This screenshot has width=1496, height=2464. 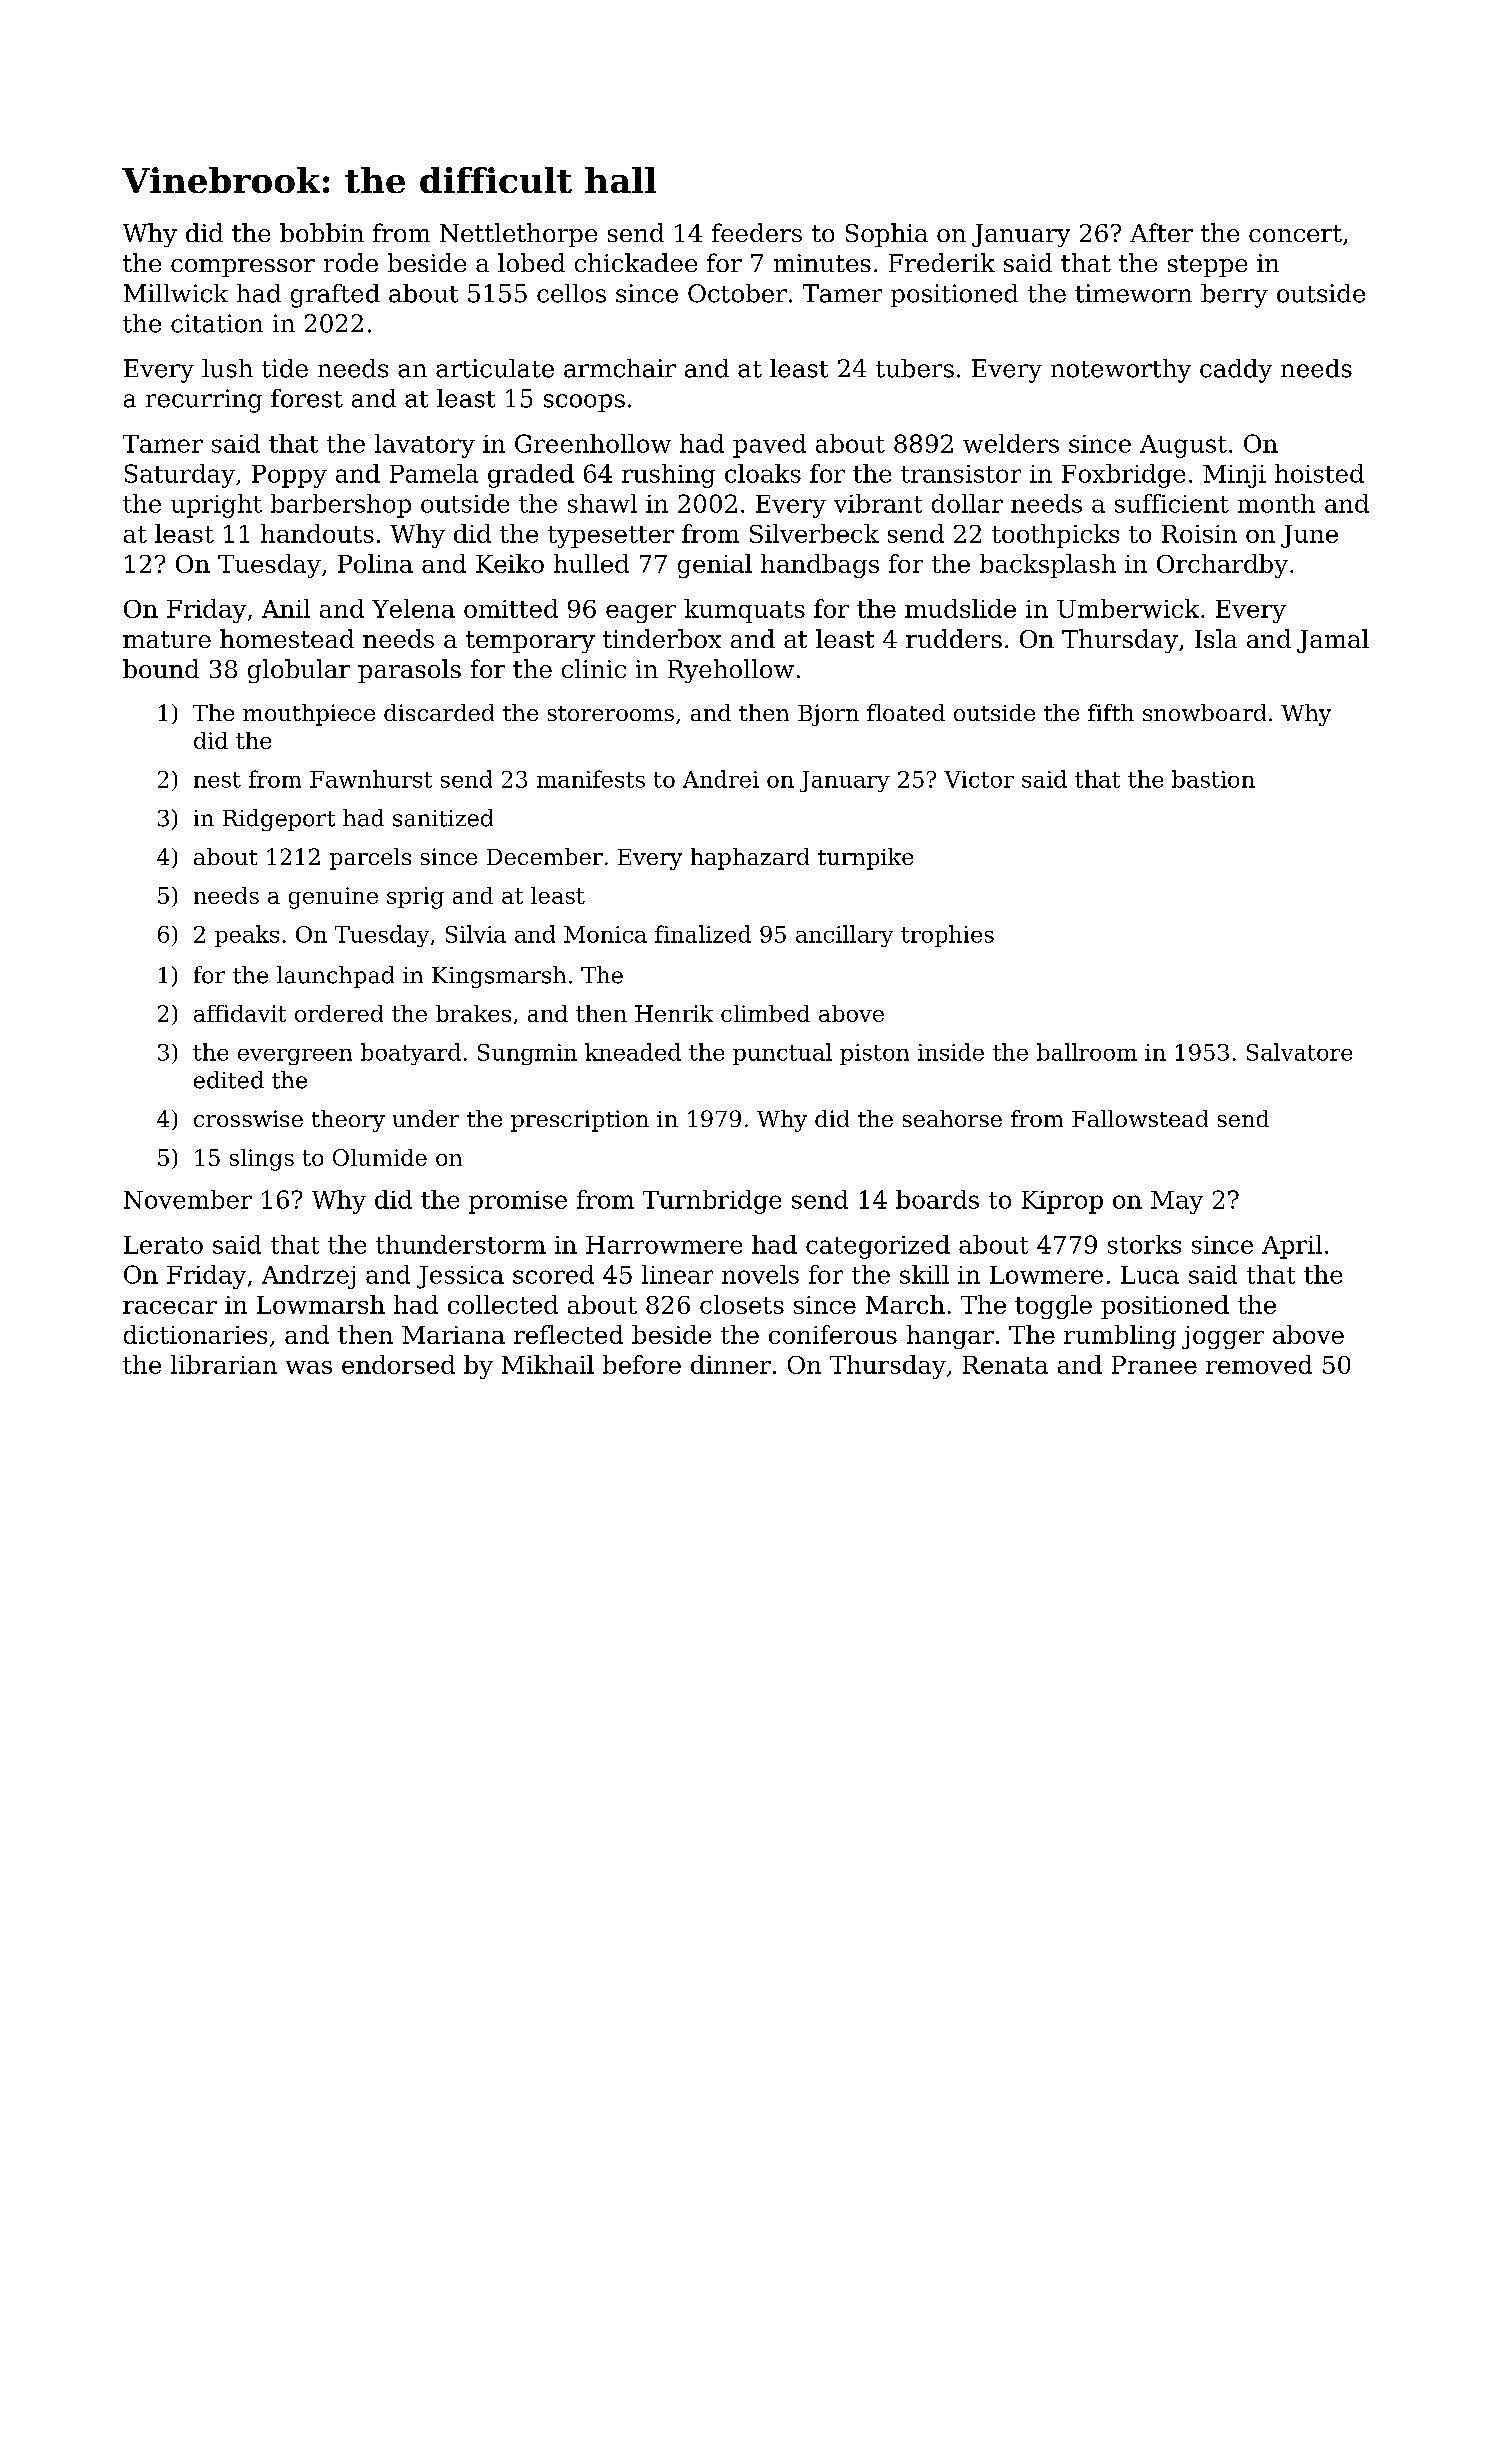 I want to click on timeworn, so click(x=1133, y=293).
